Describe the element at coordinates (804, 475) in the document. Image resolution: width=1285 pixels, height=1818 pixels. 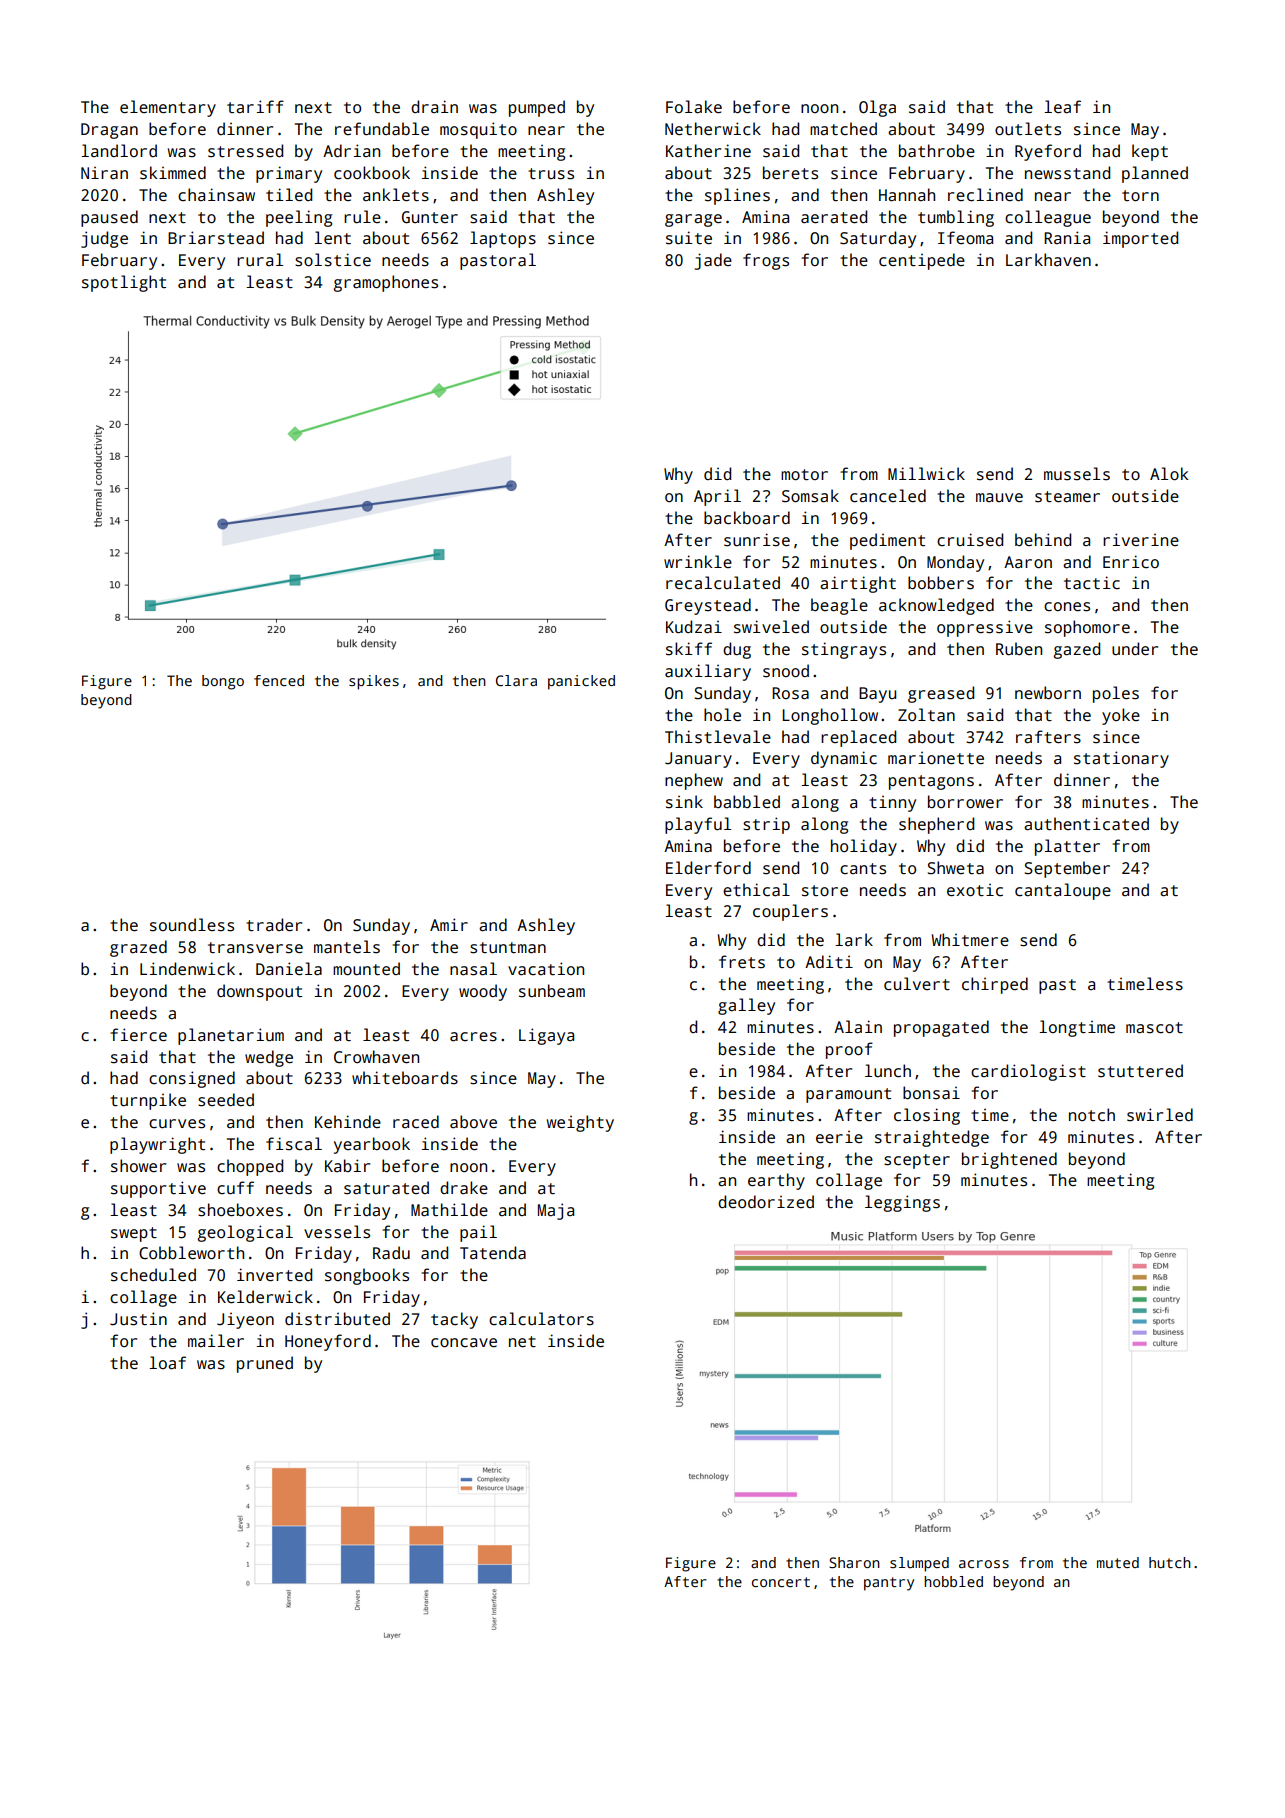
I see `motor` at that location.
